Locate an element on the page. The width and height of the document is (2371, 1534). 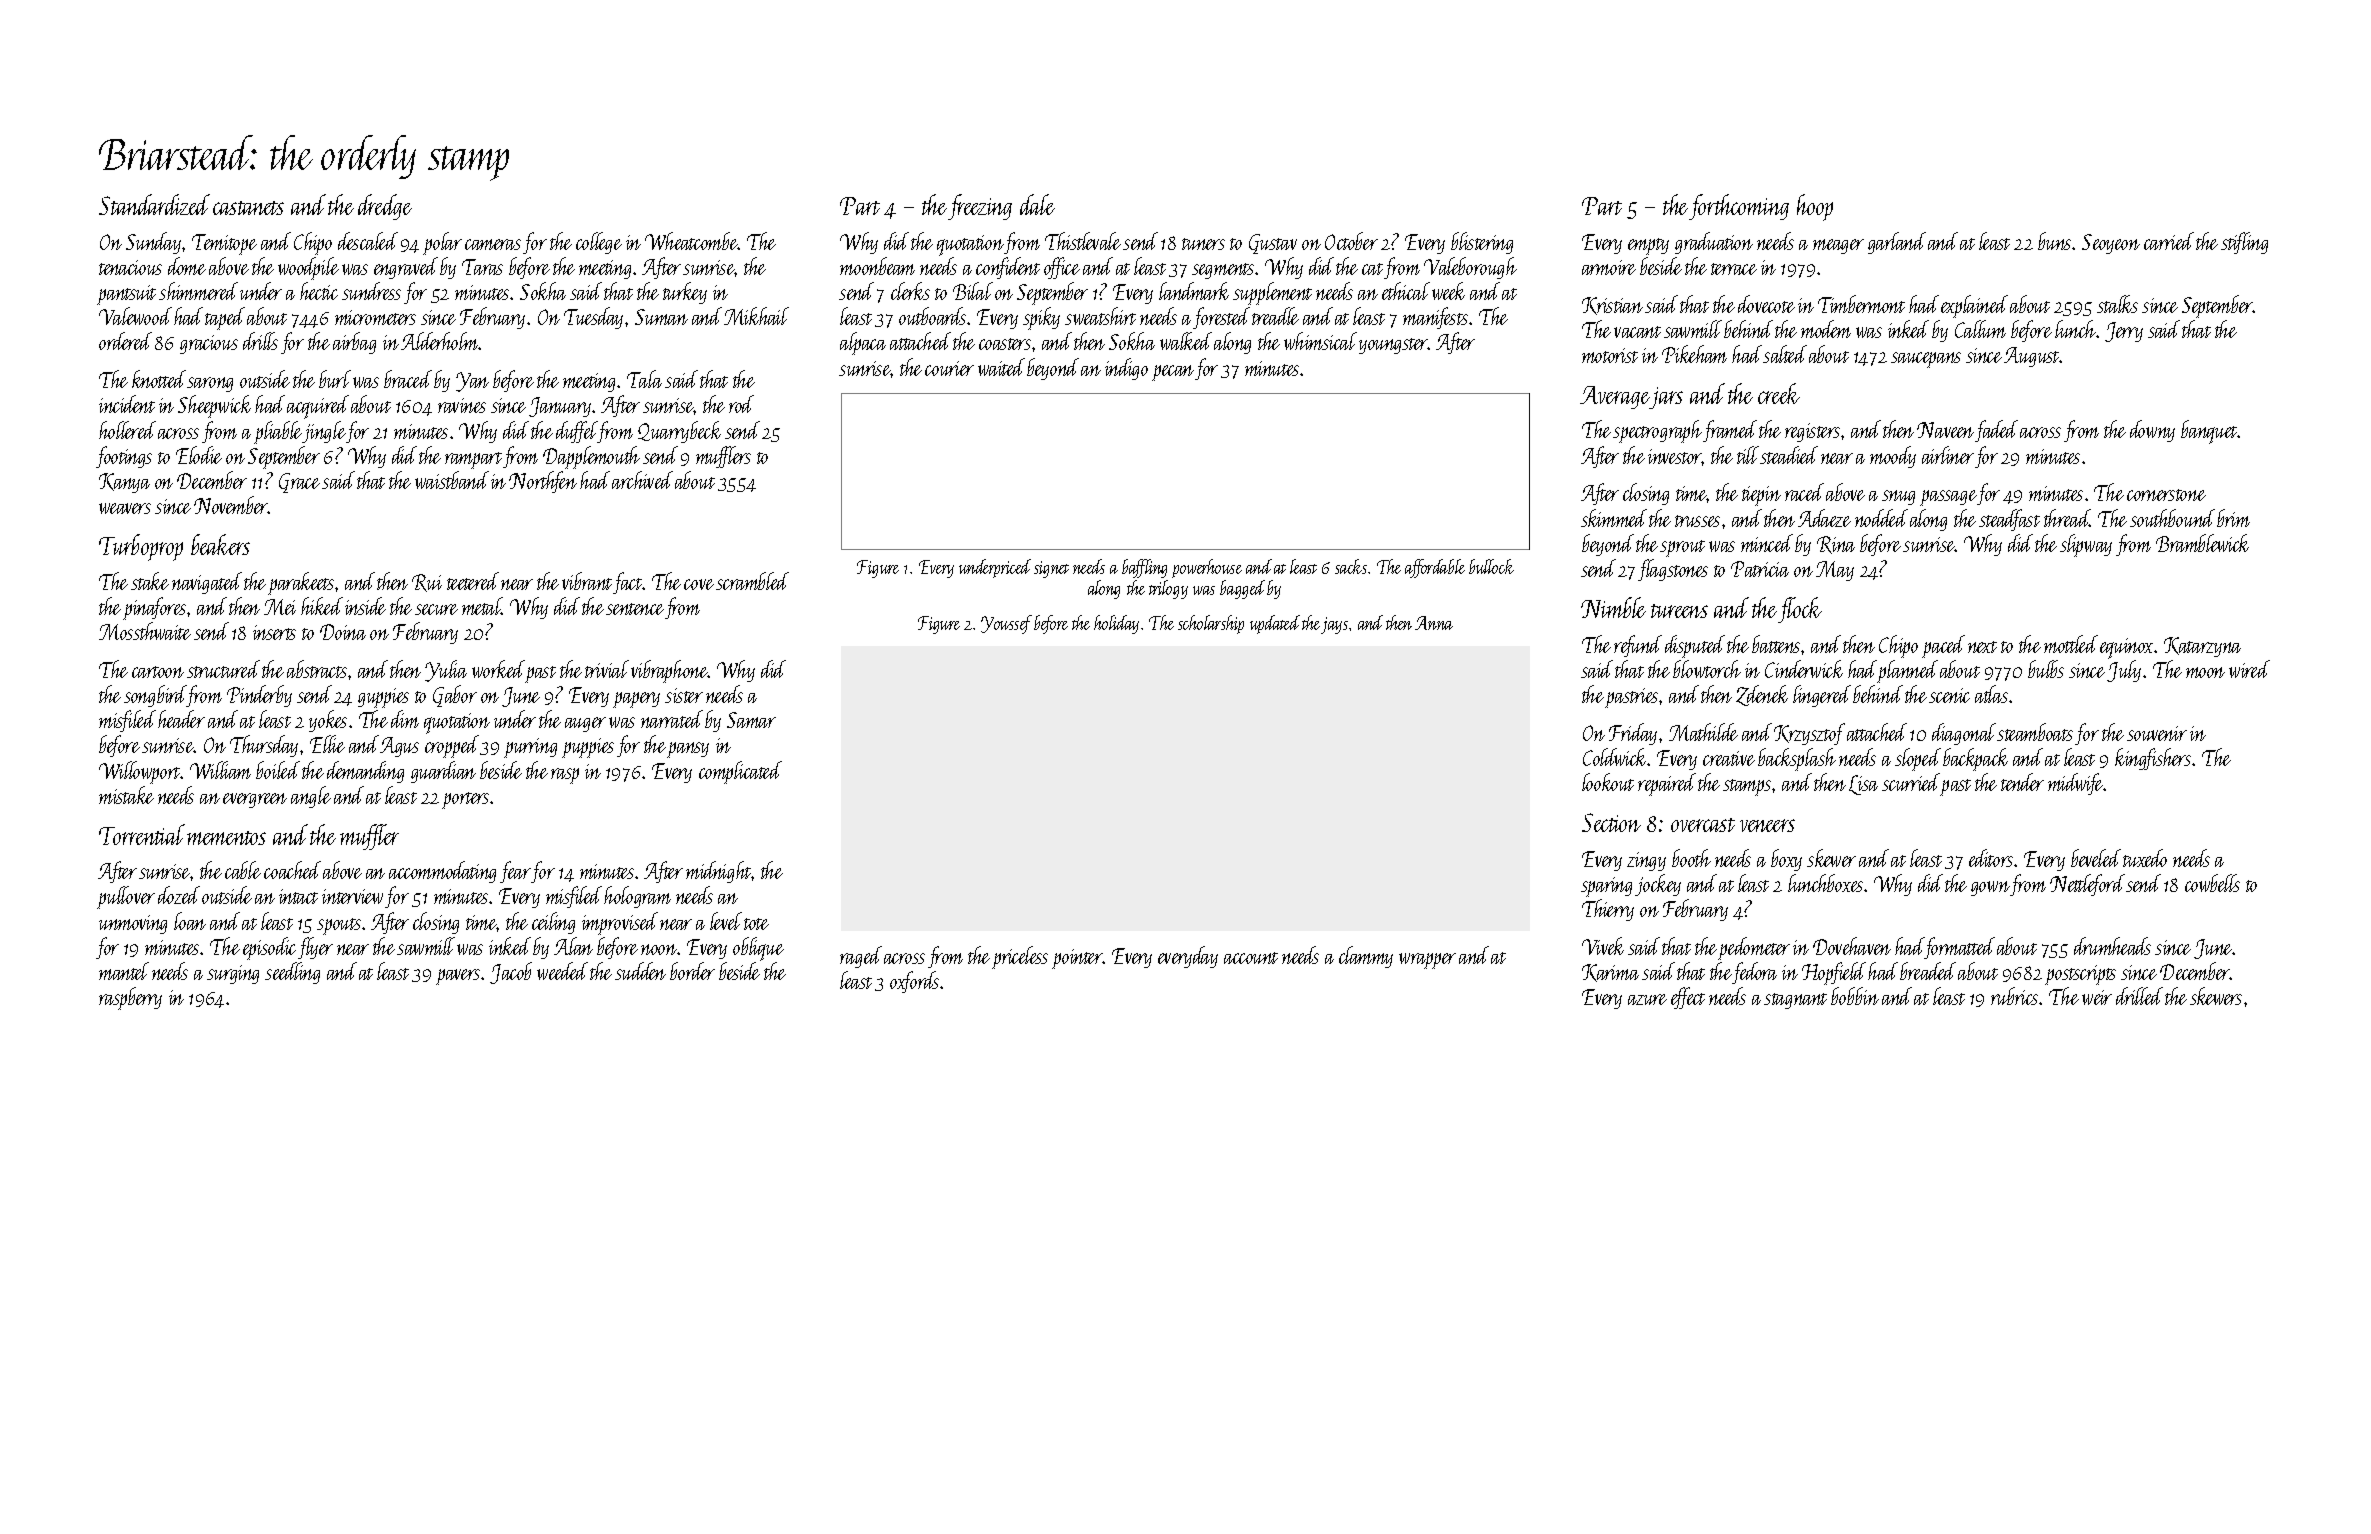
waited is located at coordinates (1001, 367).
